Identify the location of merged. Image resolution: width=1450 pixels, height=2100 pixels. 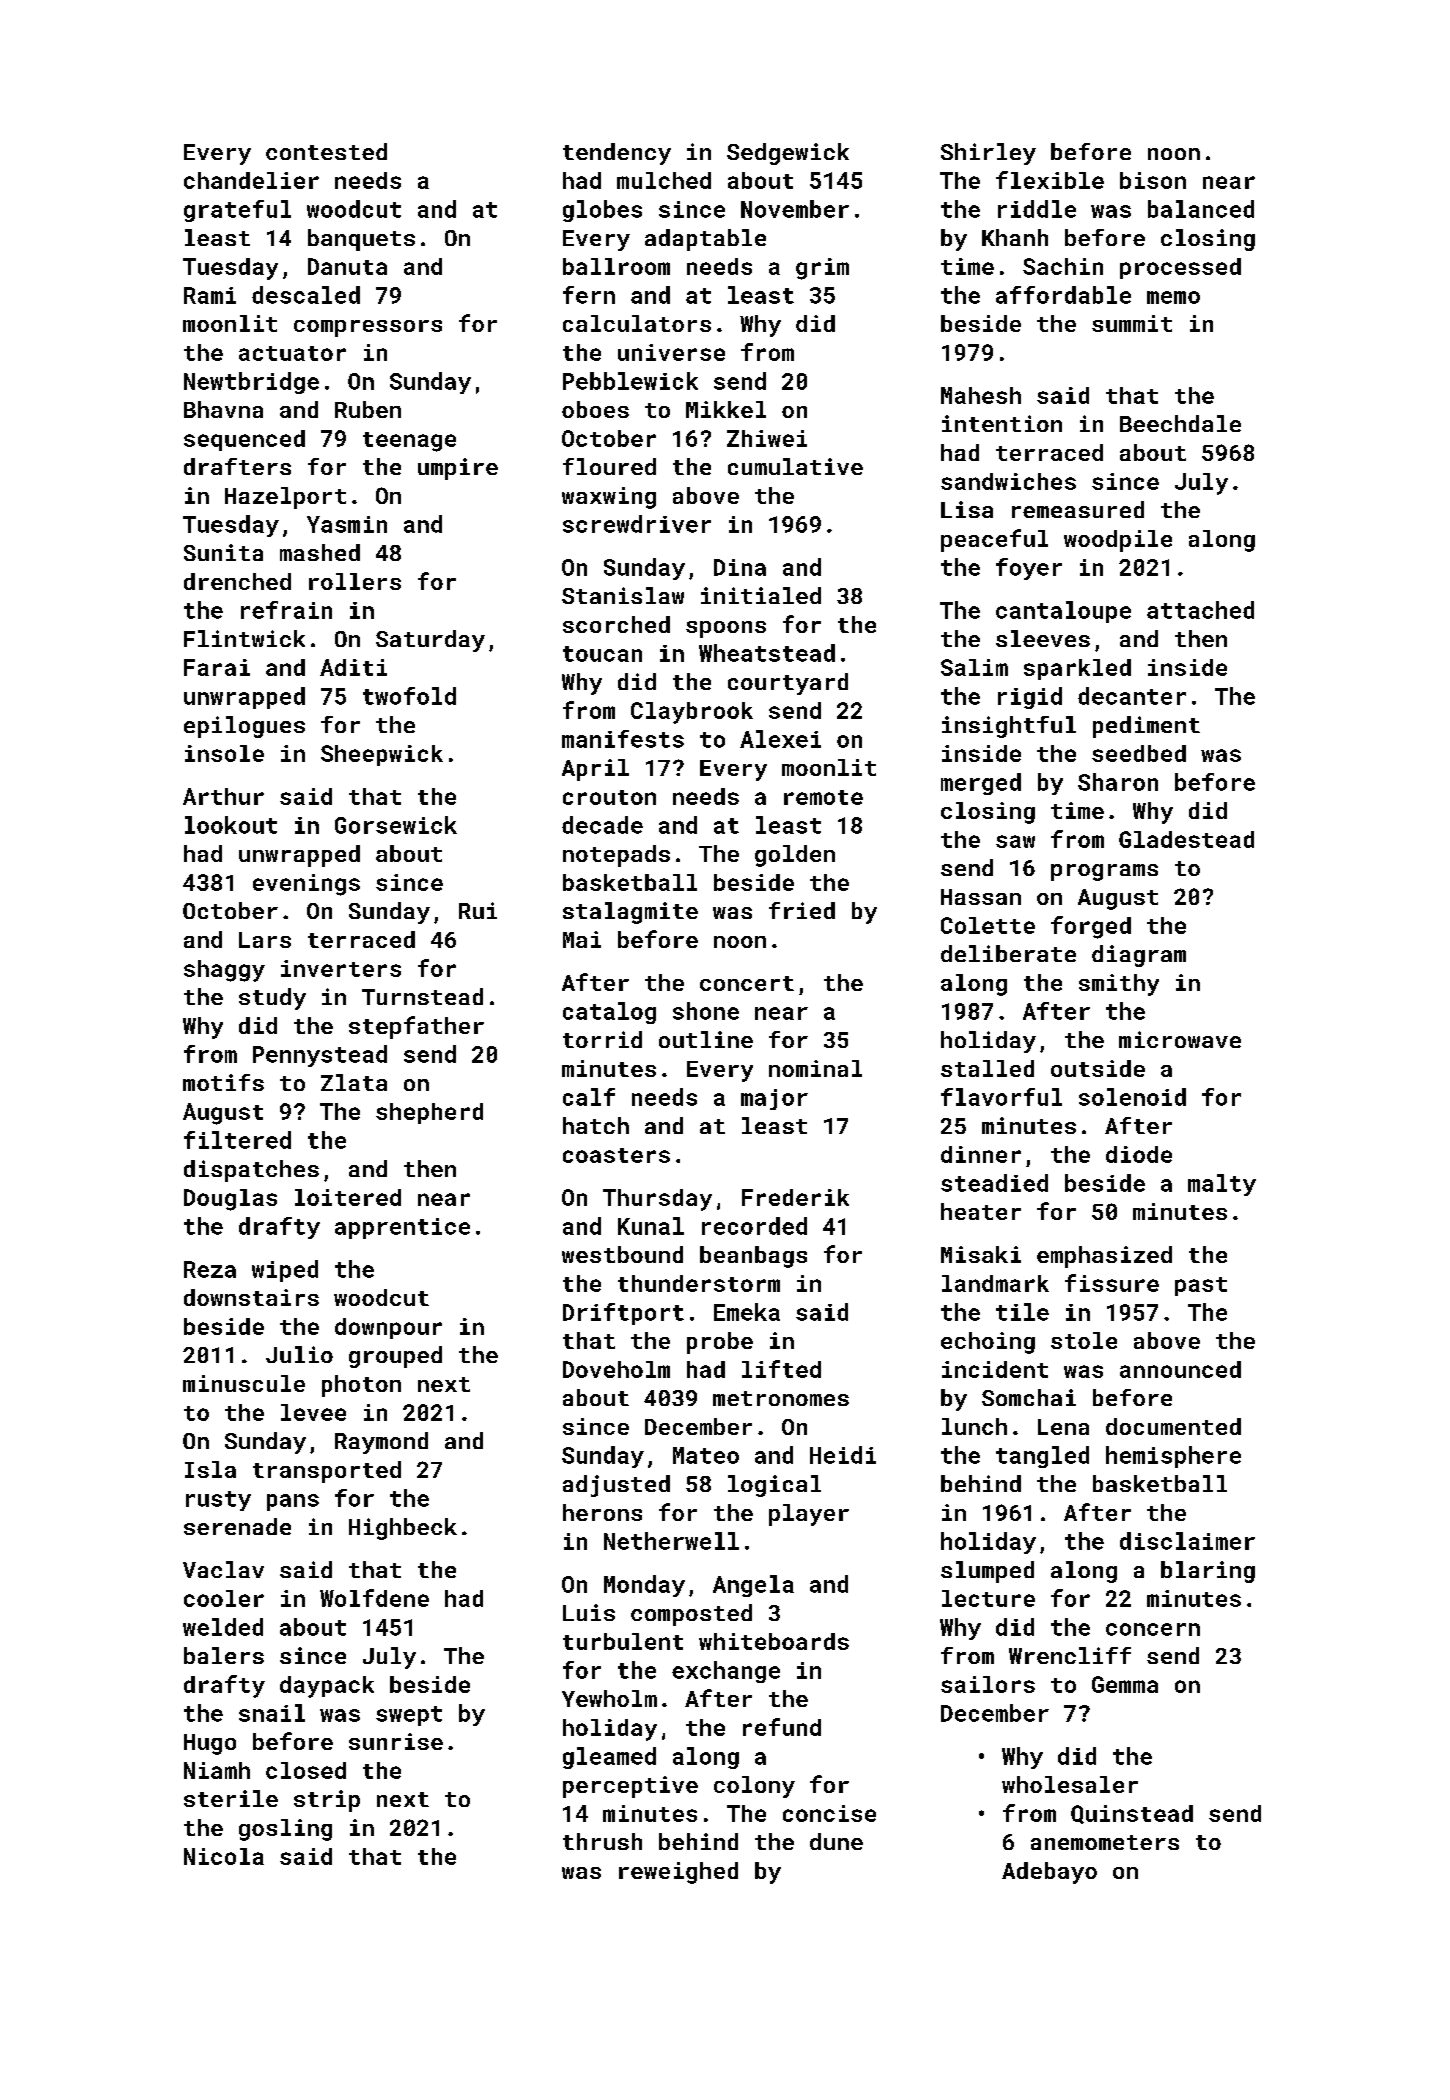
(981, 784).
